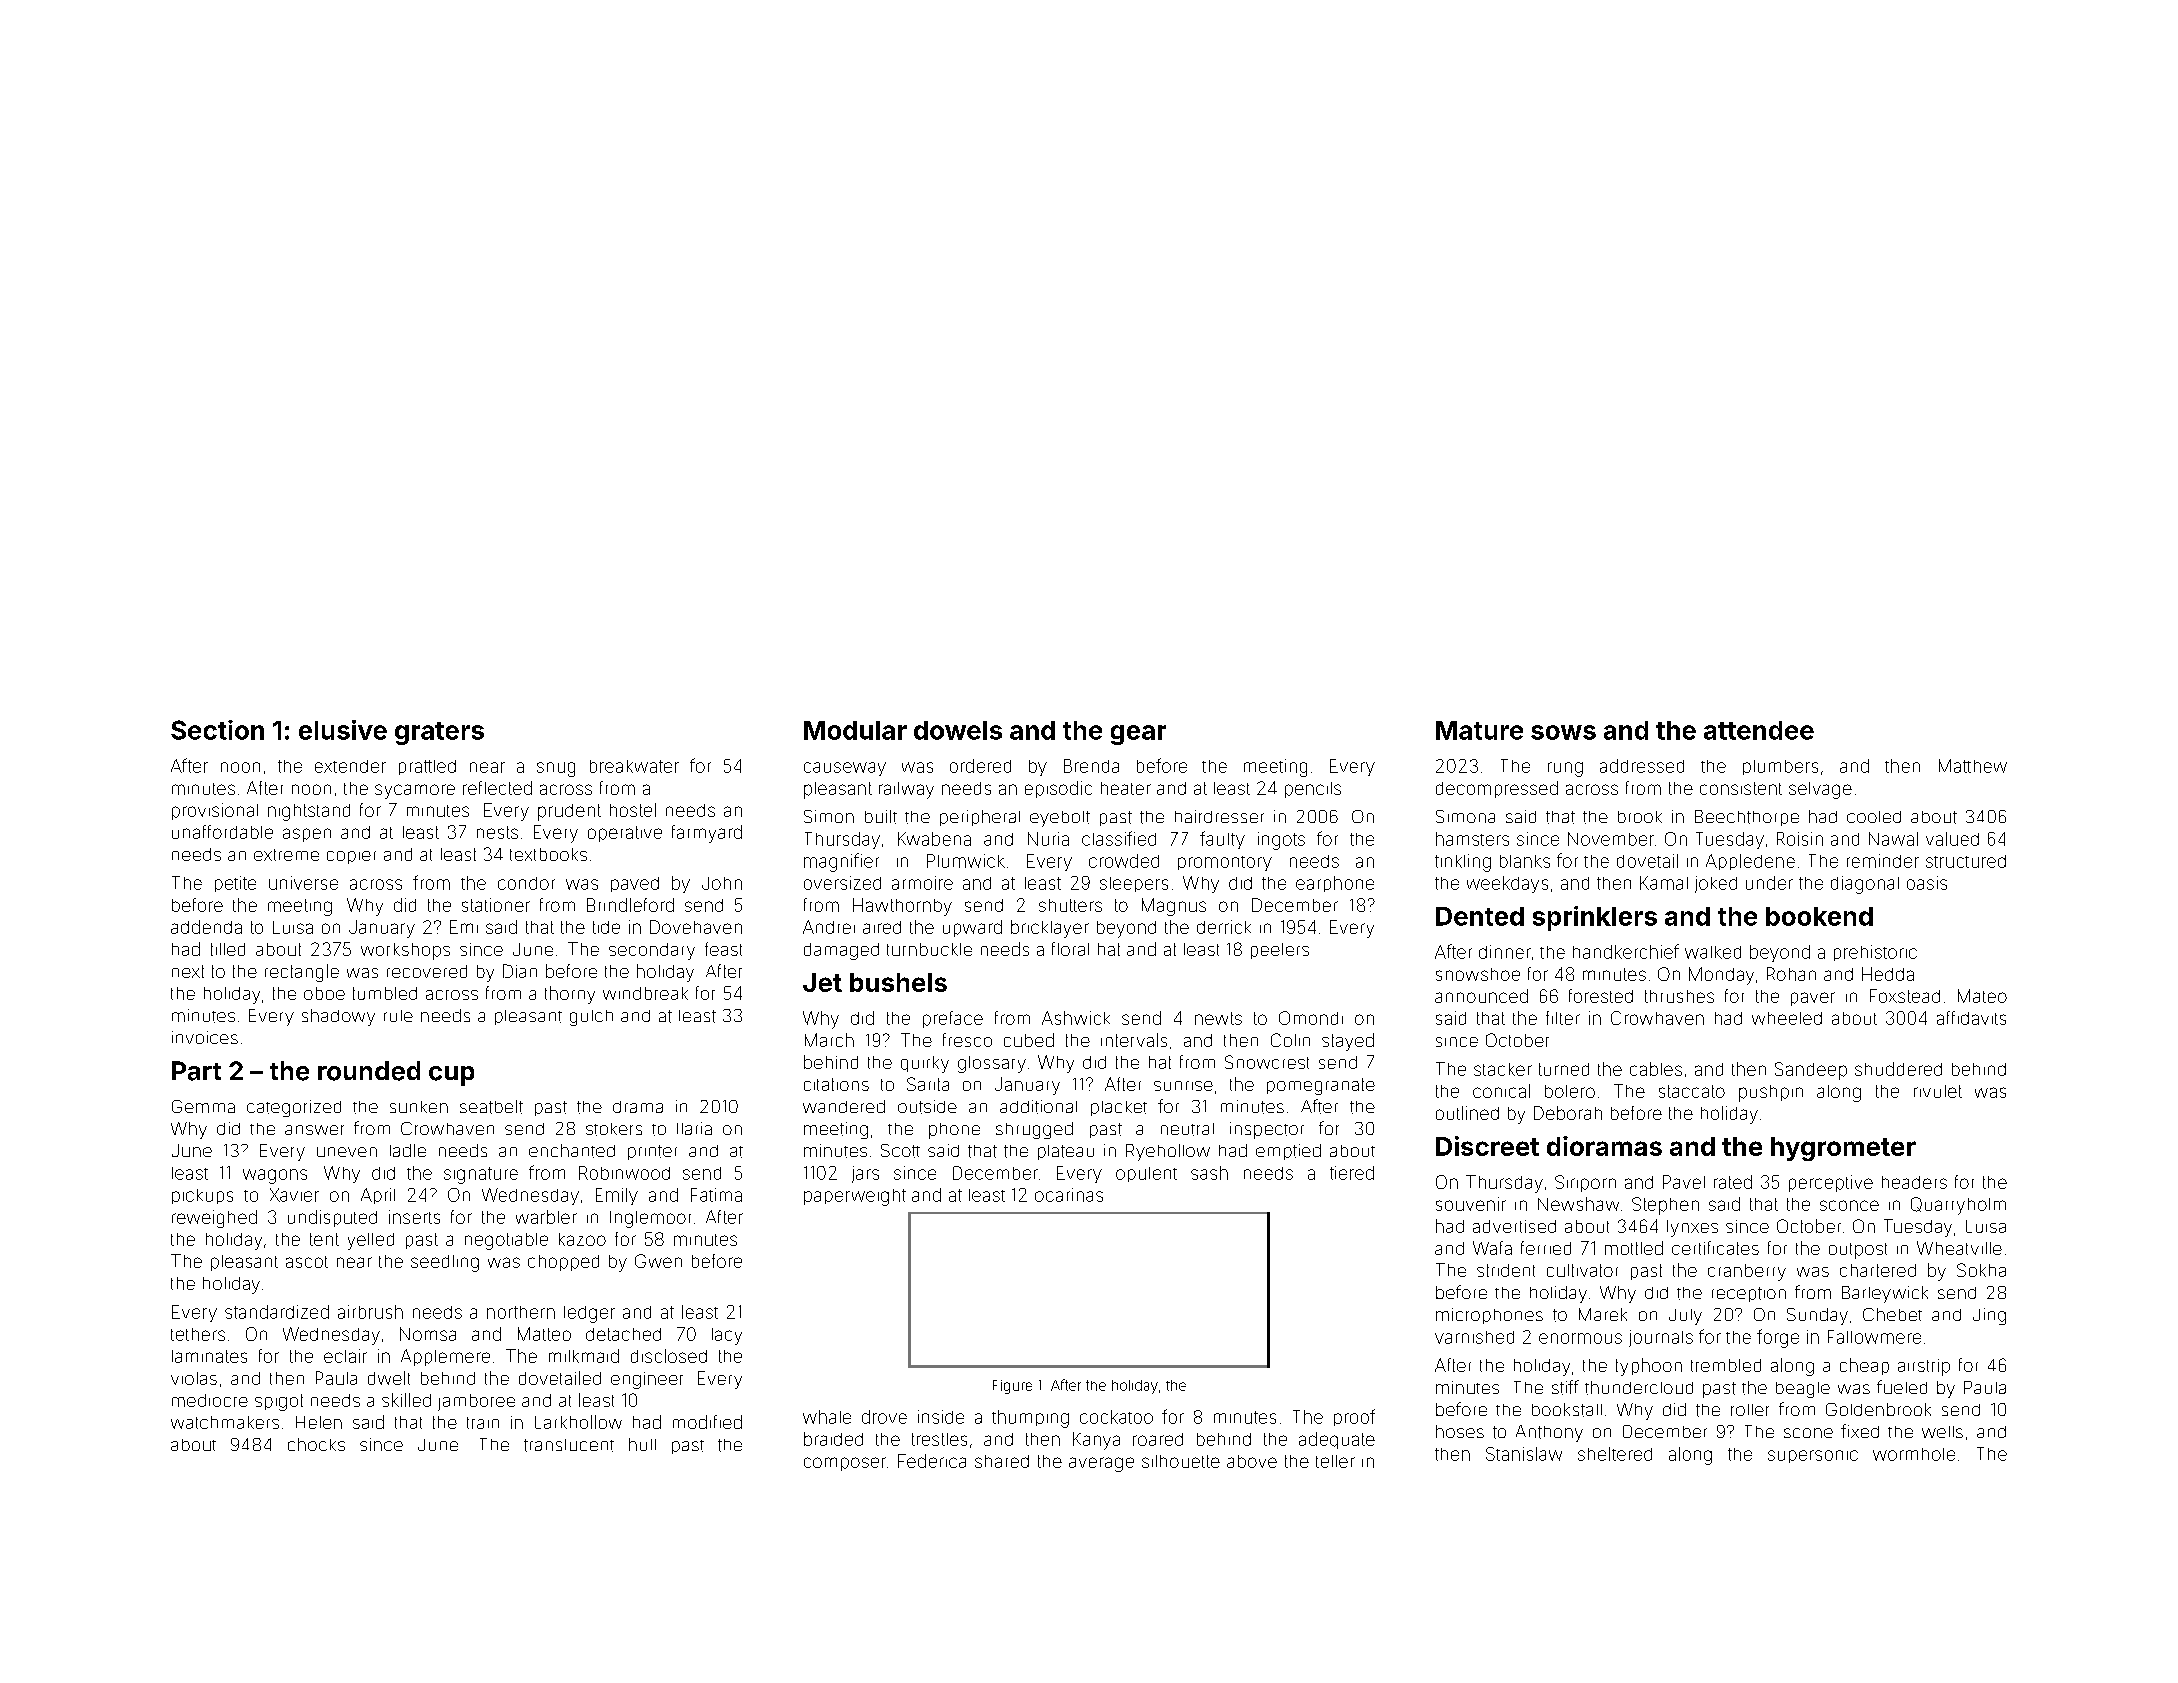 The image size is (2178, 1683). What do you see at coordinates (205, 1037) in the screenshot?
I see `invoices` at bounding box center [205, 1037].
